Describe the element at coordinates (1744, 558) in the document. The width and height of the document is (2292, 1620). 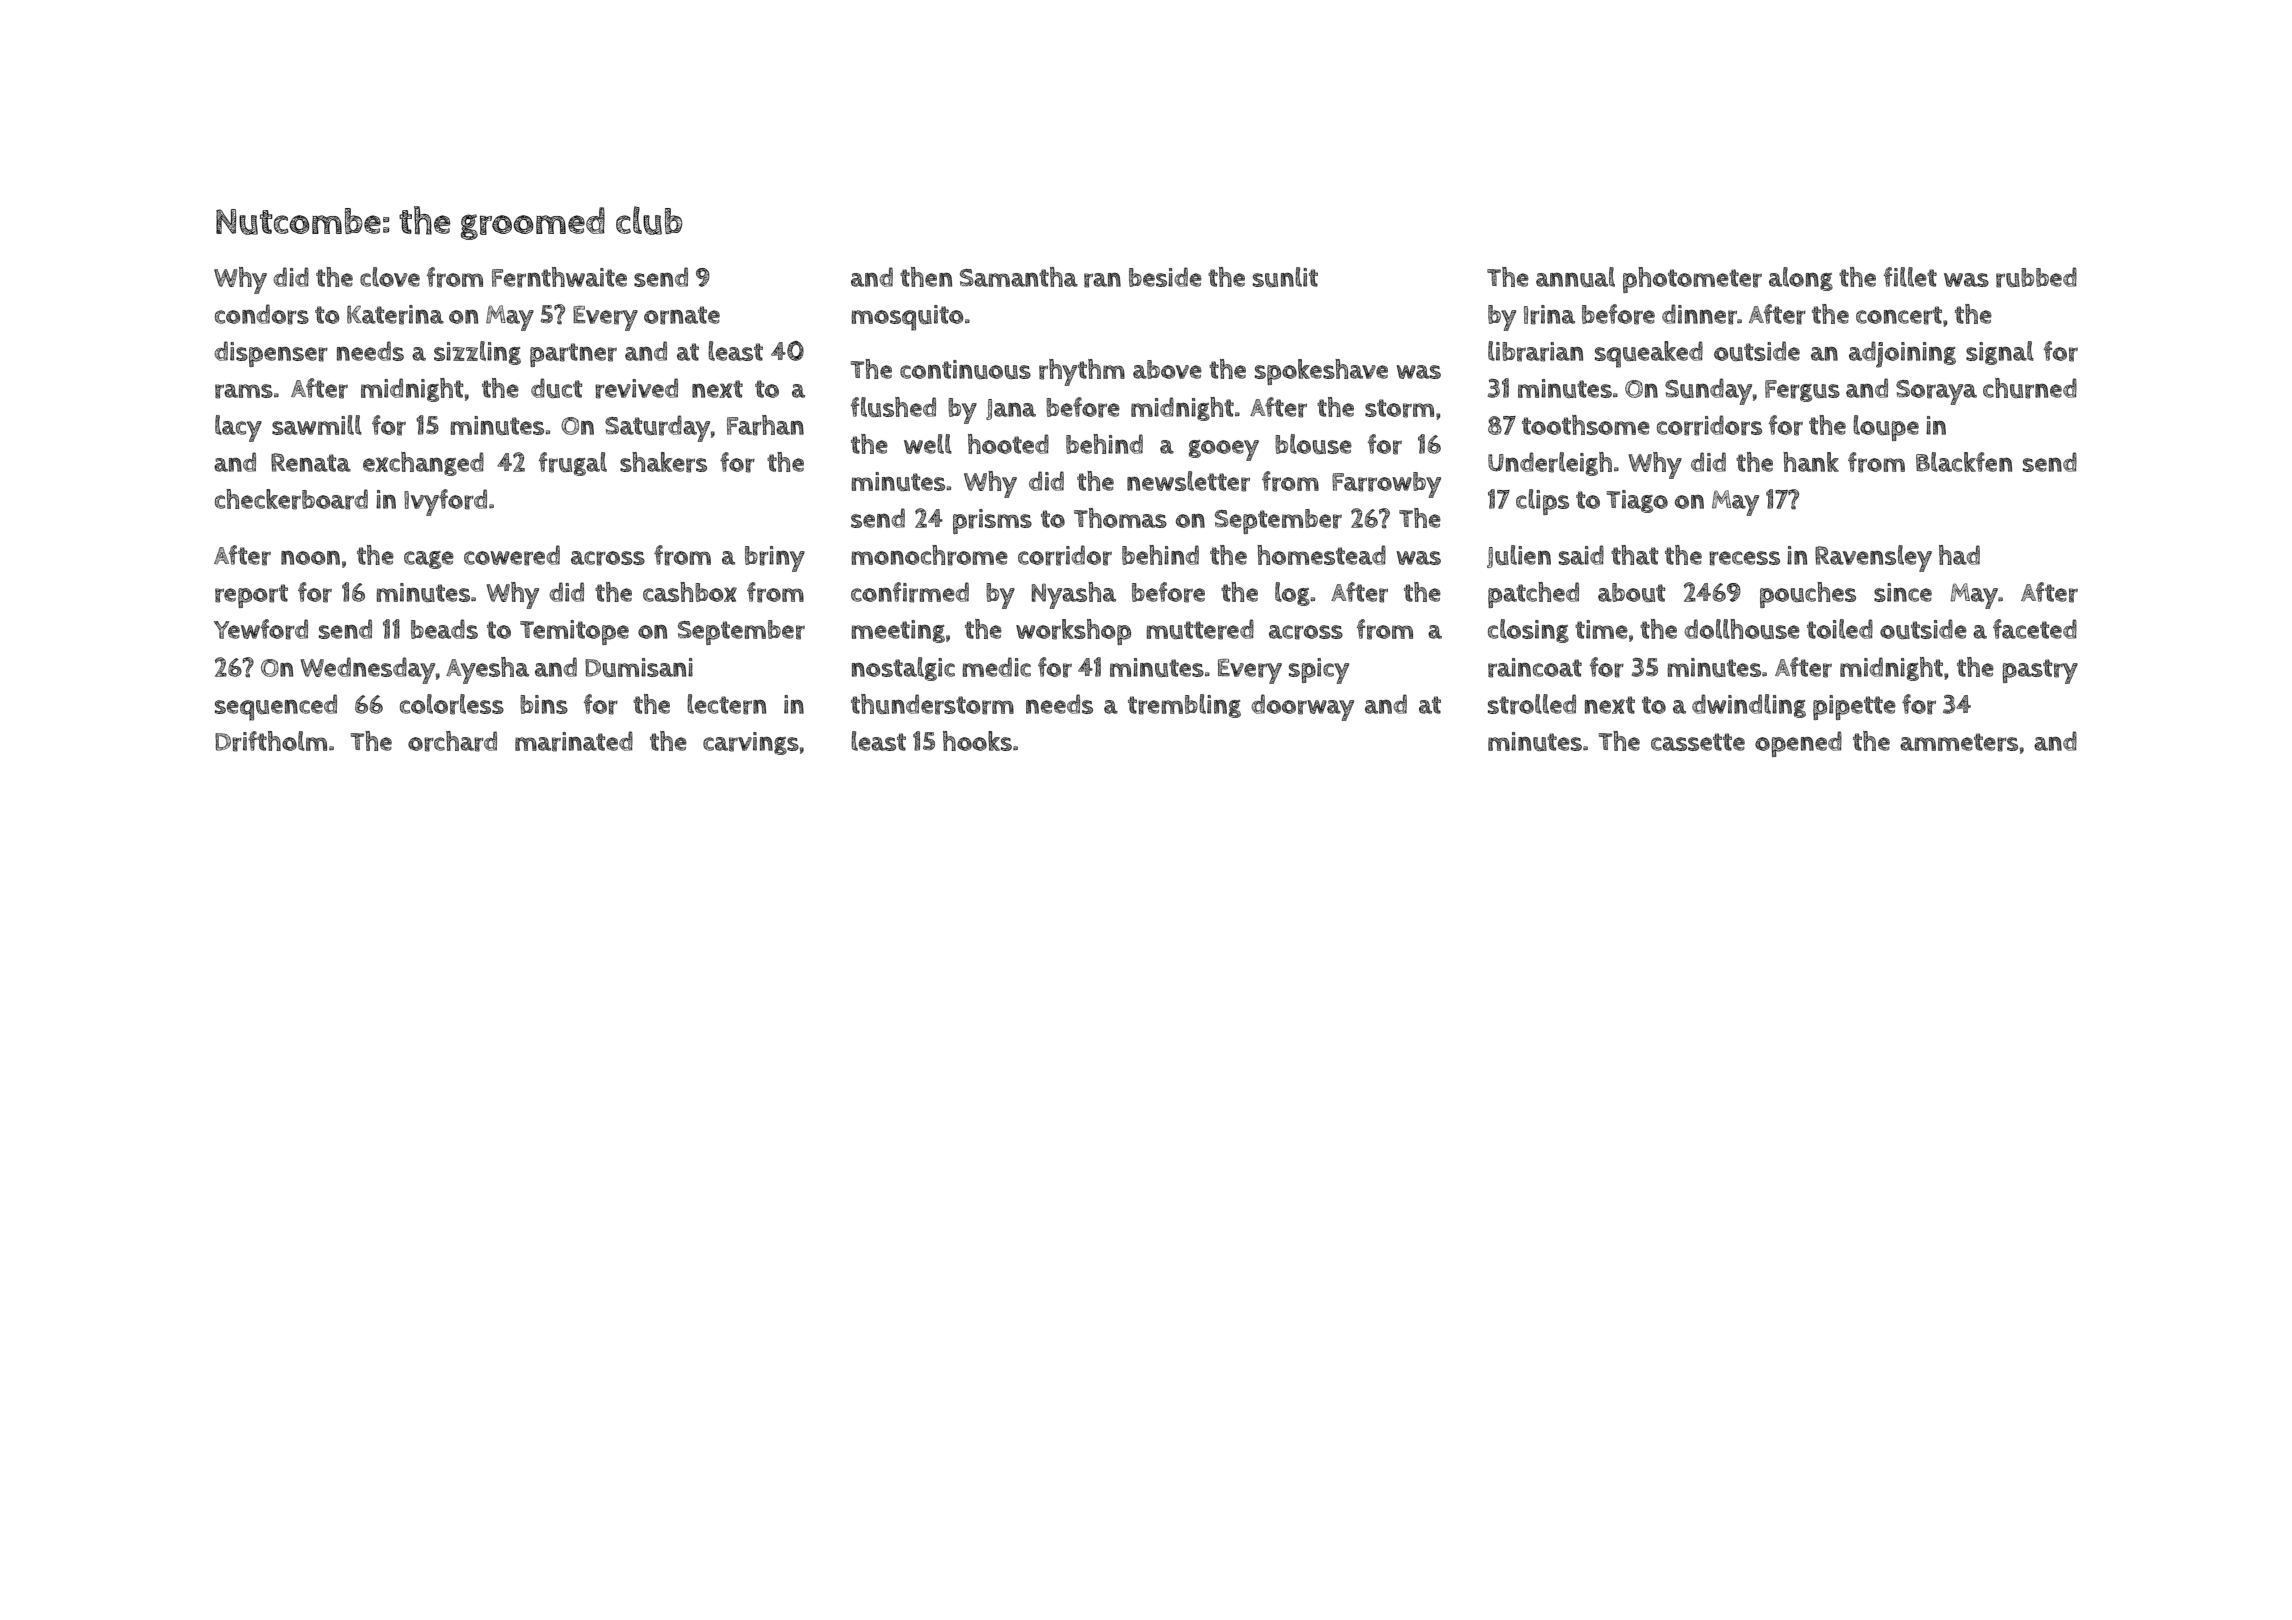
I see `recess` at that location.
